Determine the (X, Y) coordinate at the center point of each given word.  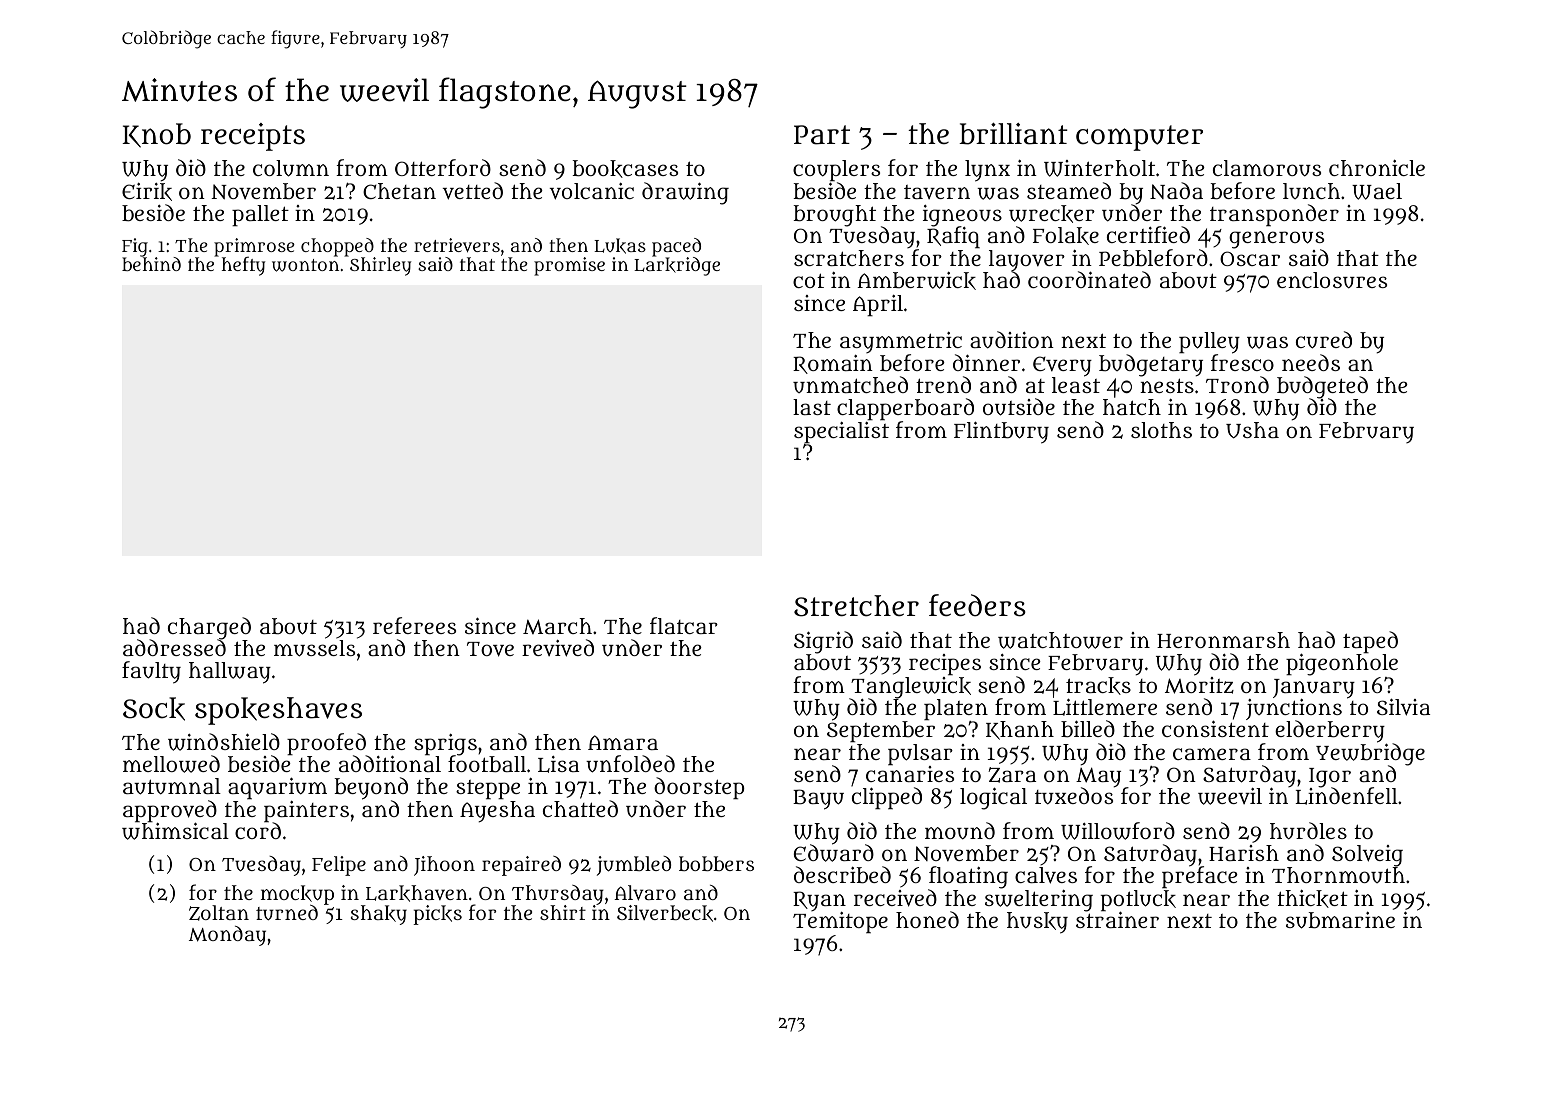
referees (414, 625)
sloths (1161, 430)
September (881, 731)
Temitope (840, 922)
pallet (260, 215)
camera (1212, 754)
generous (1276, 240)
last (812, 407)
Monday (227, 936)
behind (151, 264)
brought (835, 216)
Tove (490, 649)
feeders (977, 605)
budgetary (1151, 365)
